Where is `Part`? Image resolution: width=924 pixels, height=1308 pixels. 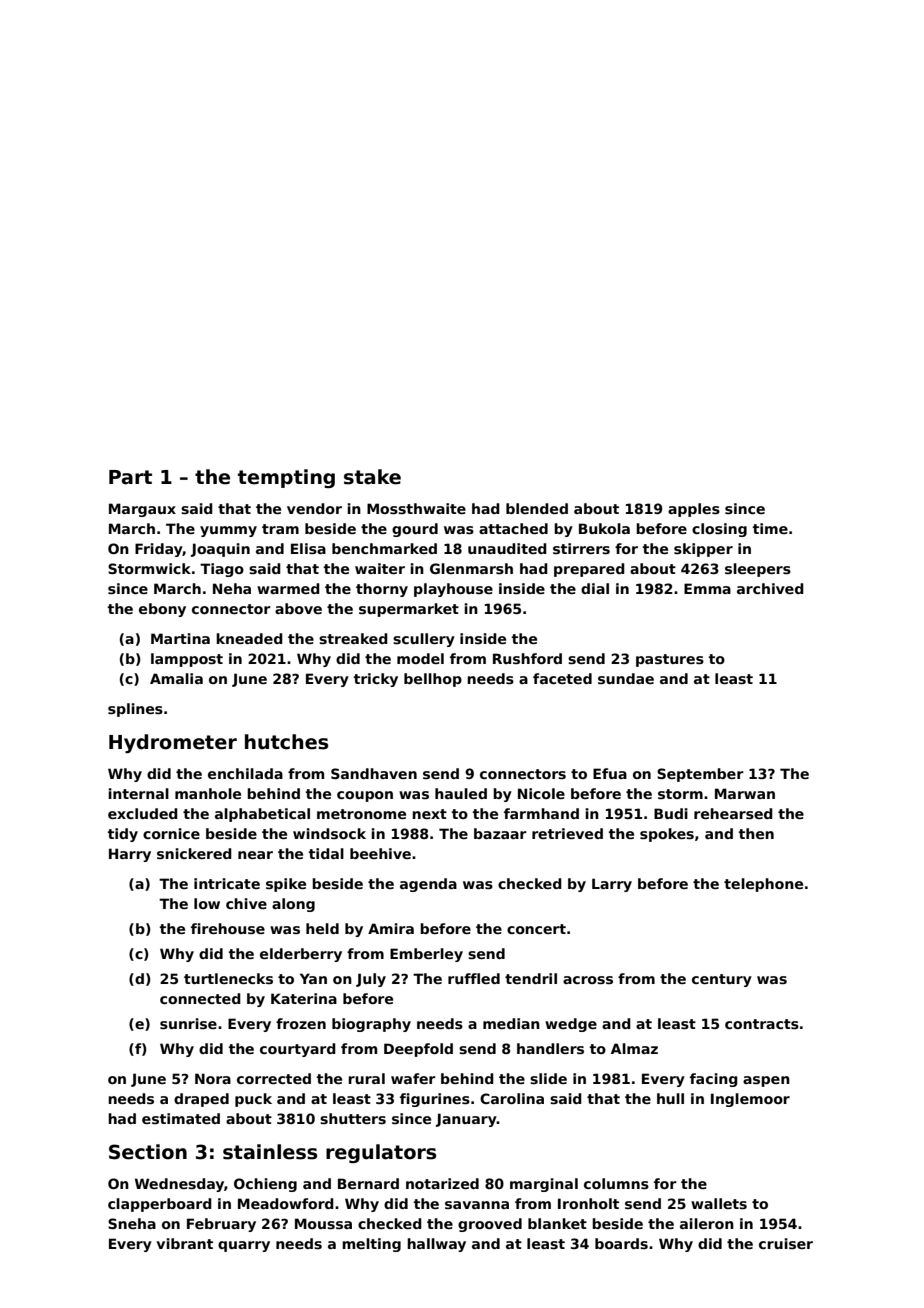 Part is located at coordinates (130, 477).
